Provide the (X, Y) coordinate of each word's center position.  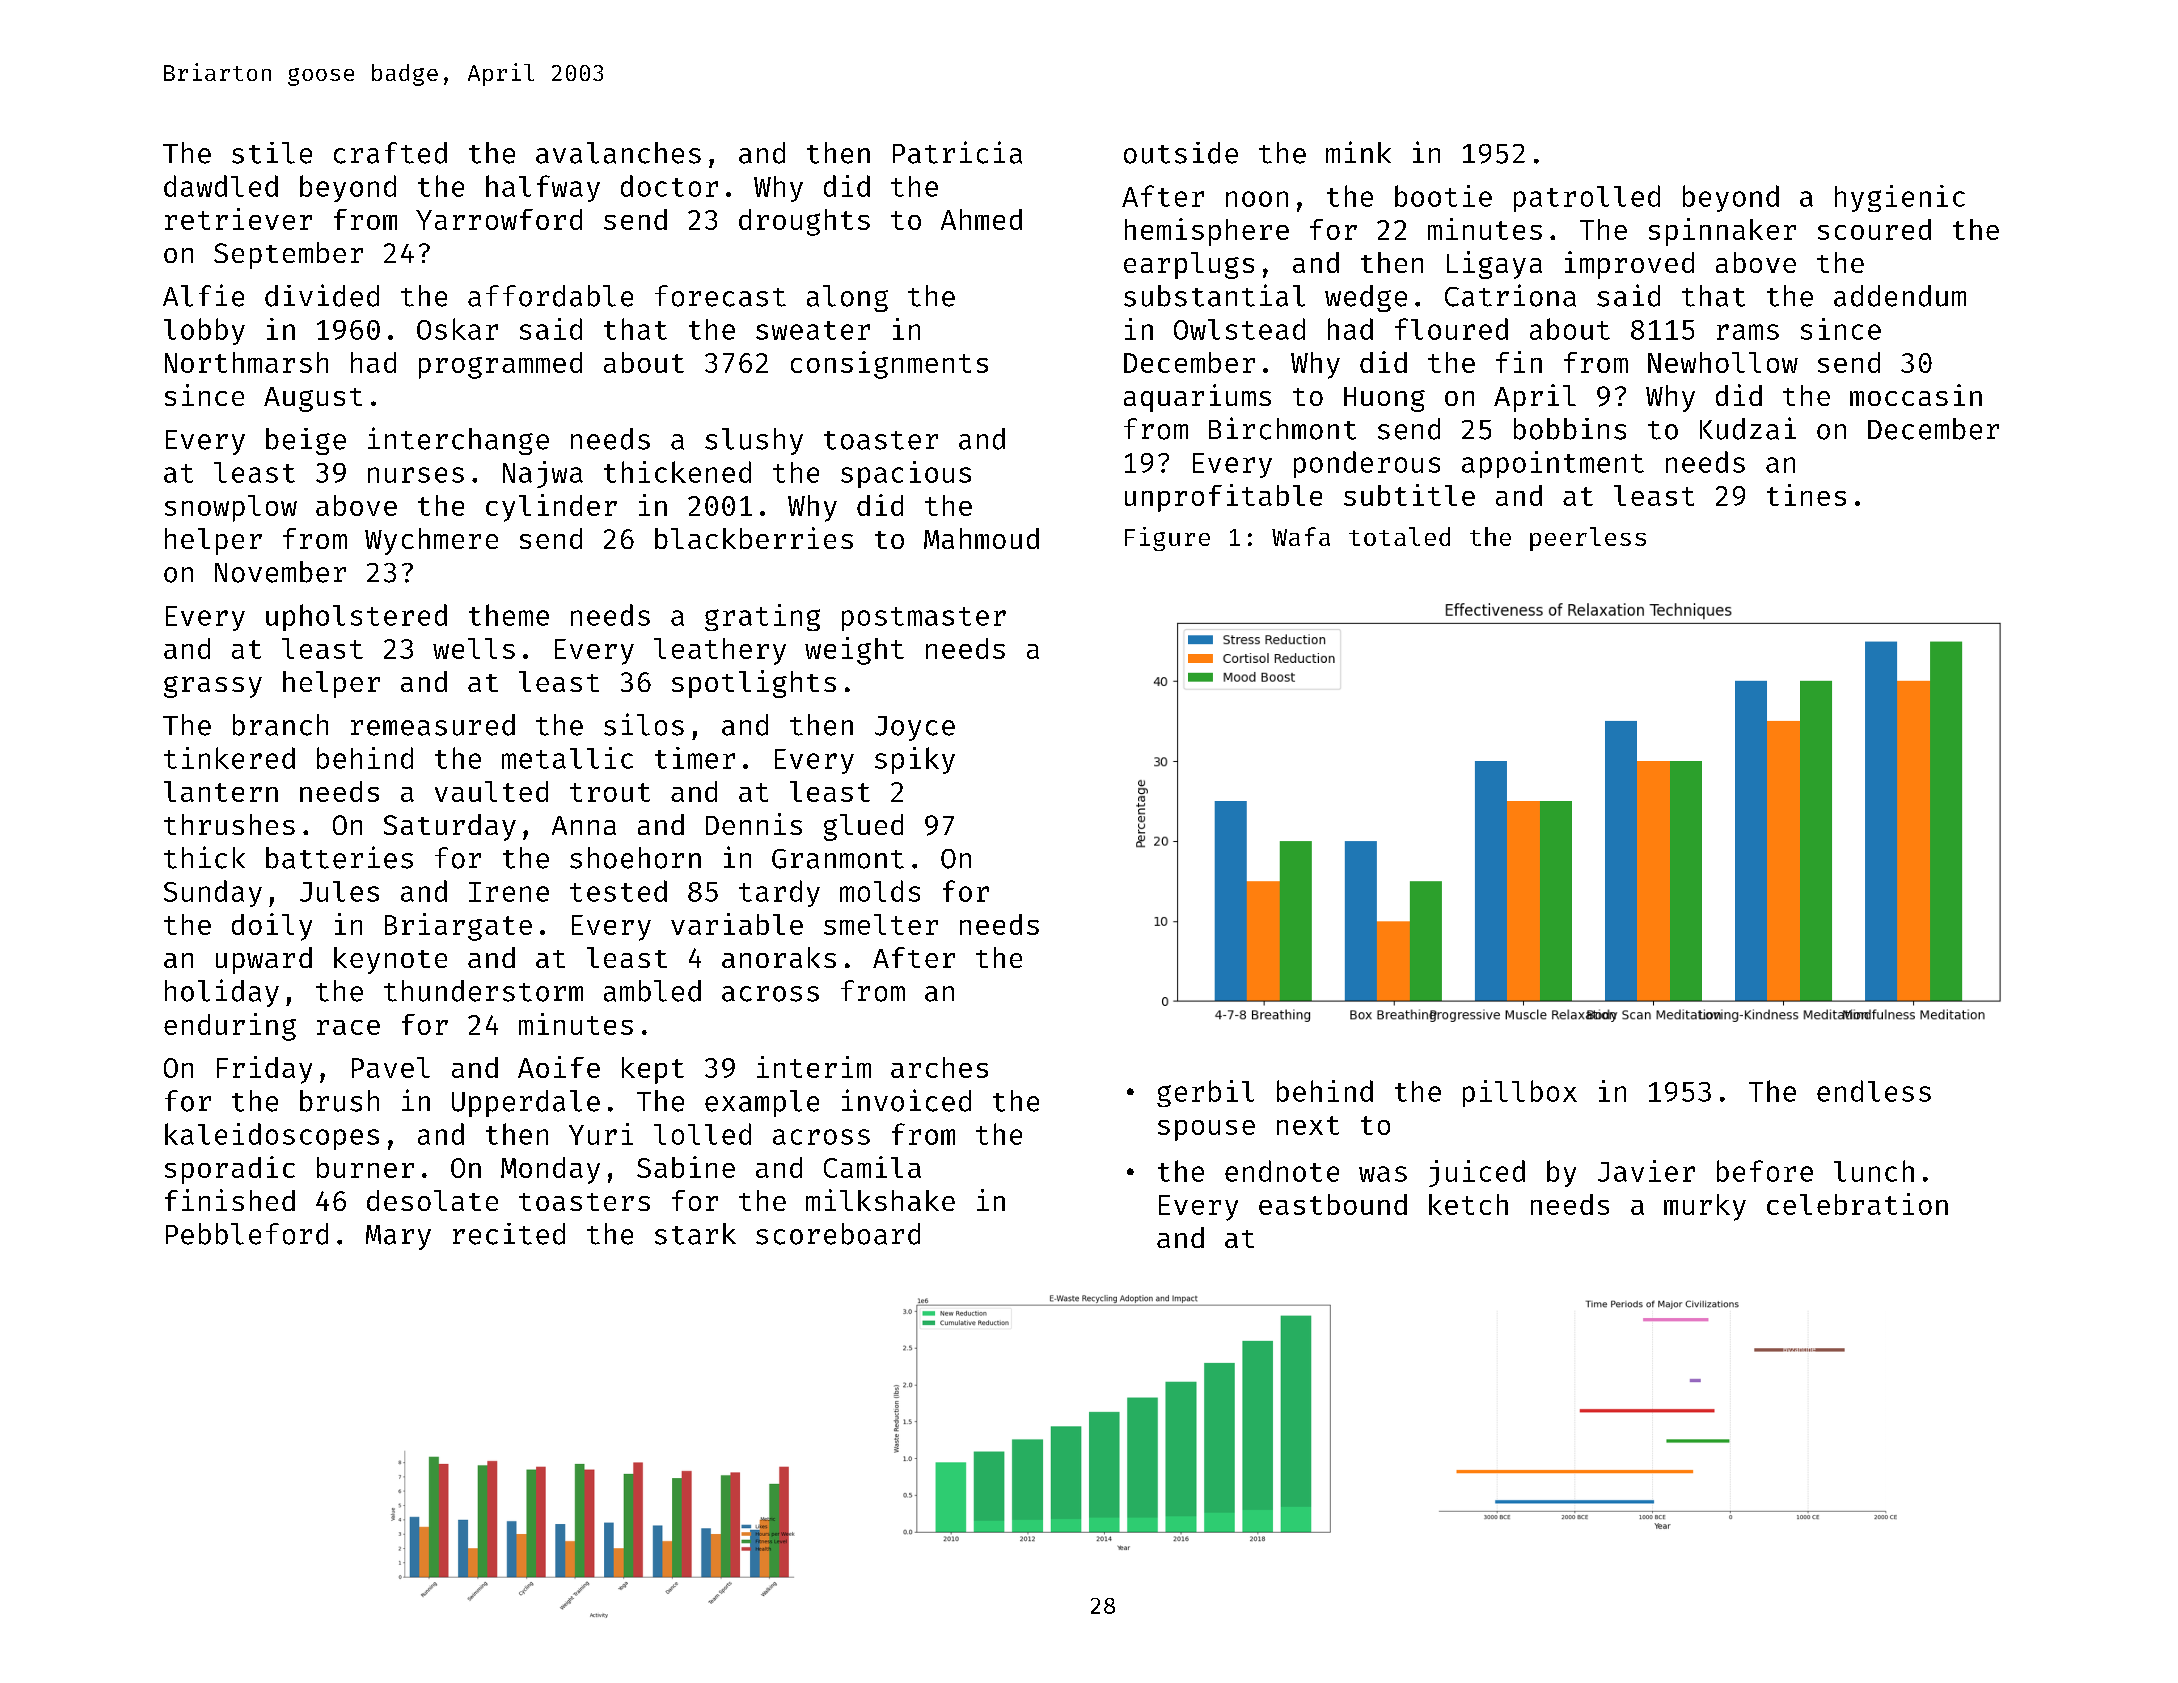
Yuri (601, 1134)
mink (1358, 152)
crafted (390, 153)
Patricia (957, 152)
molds (880, 891)
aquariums (1197, 398)
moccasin (1916, 395)
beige (306, 441)
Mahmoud (981, 538)
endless (1874, 1091)
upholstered (356, 617)
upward (264, 960)
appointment (1553, 464)
